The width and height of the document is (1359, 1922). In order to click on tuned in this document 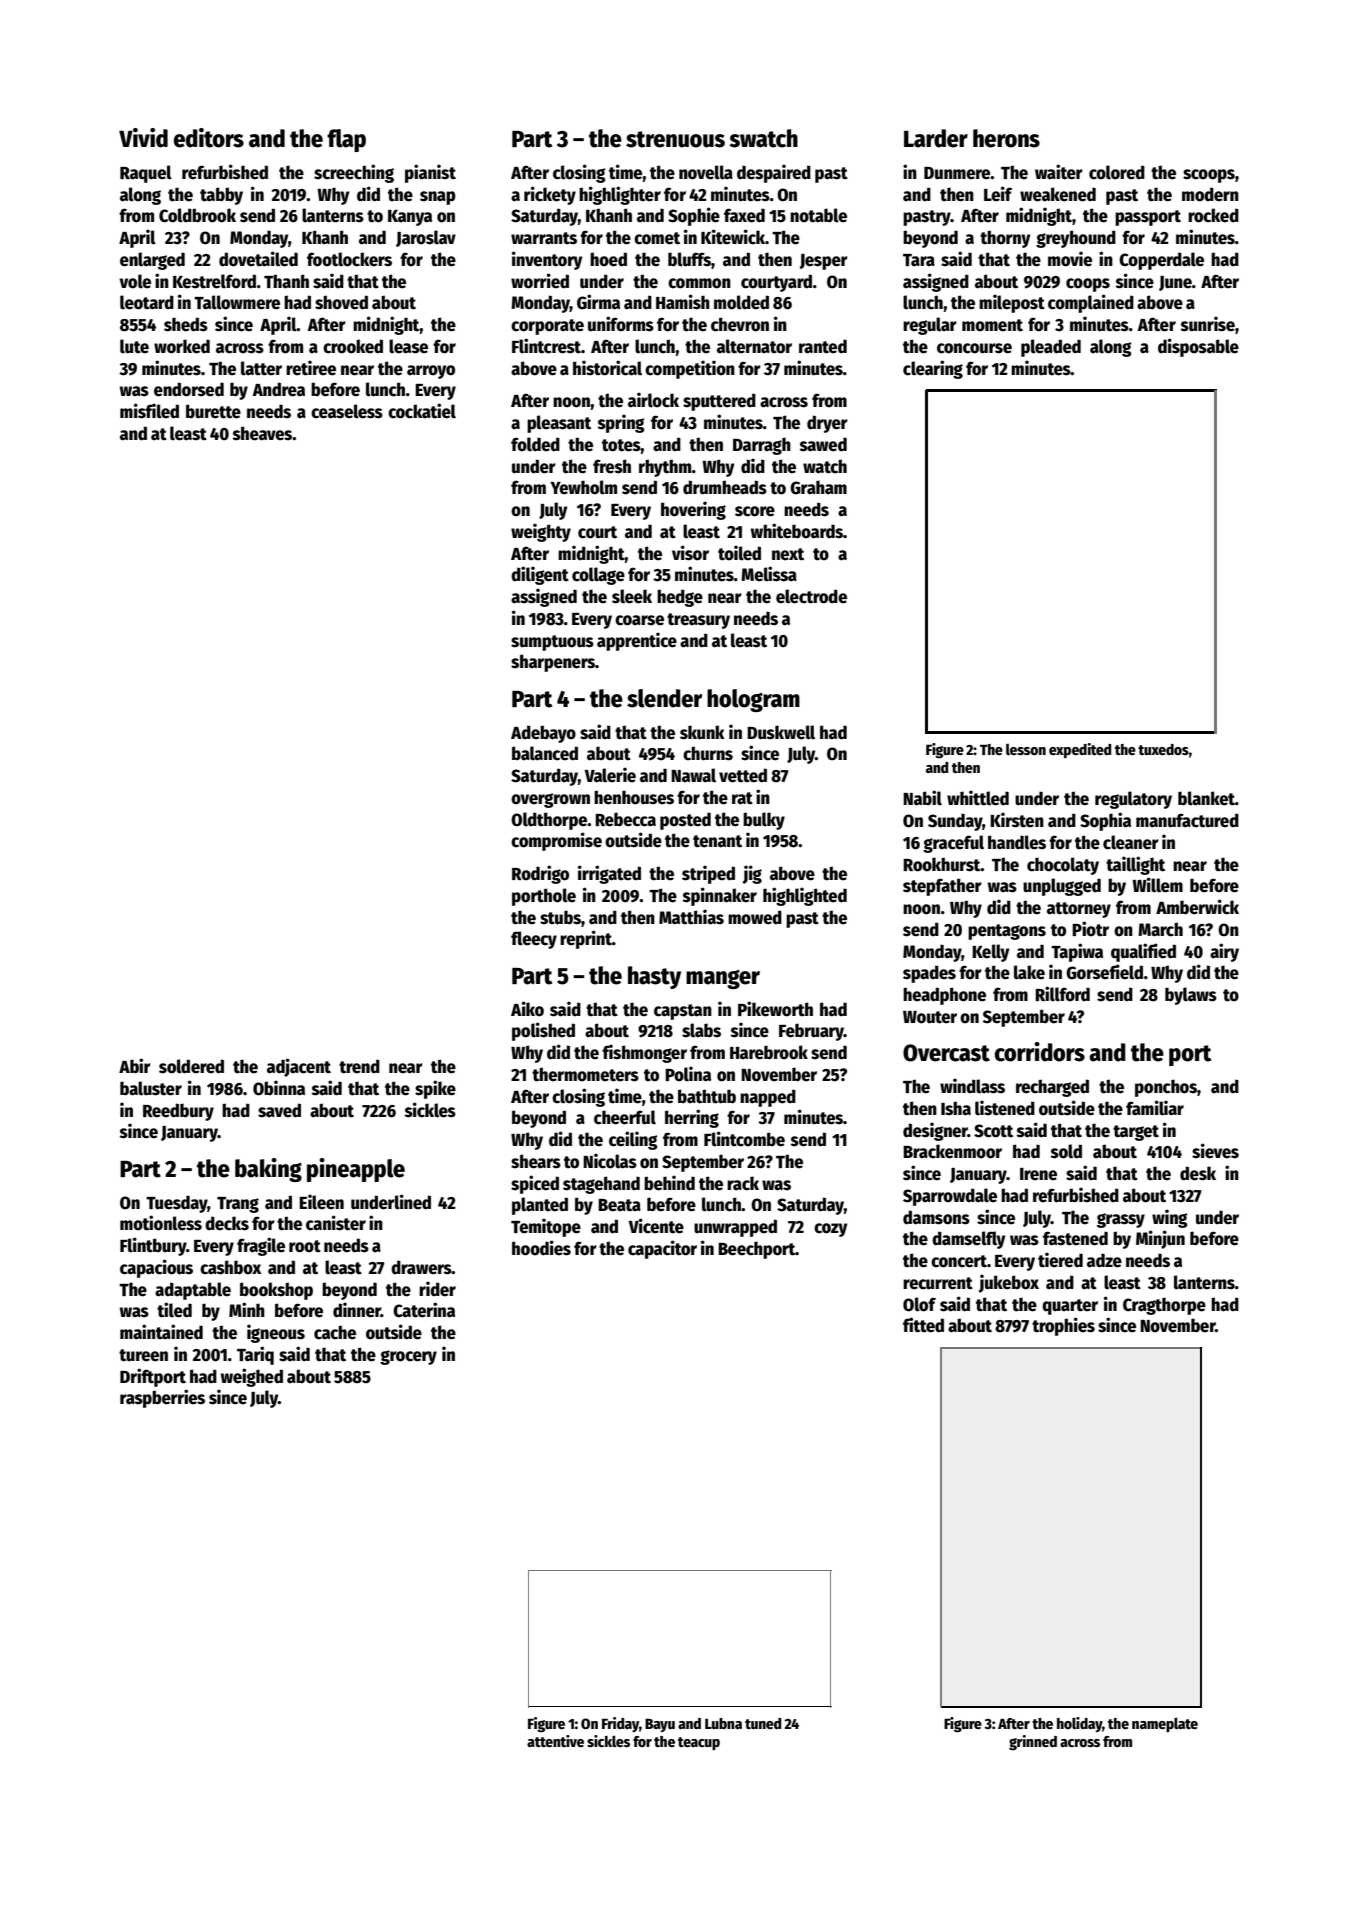, I will do `click(763, 1723)`.
